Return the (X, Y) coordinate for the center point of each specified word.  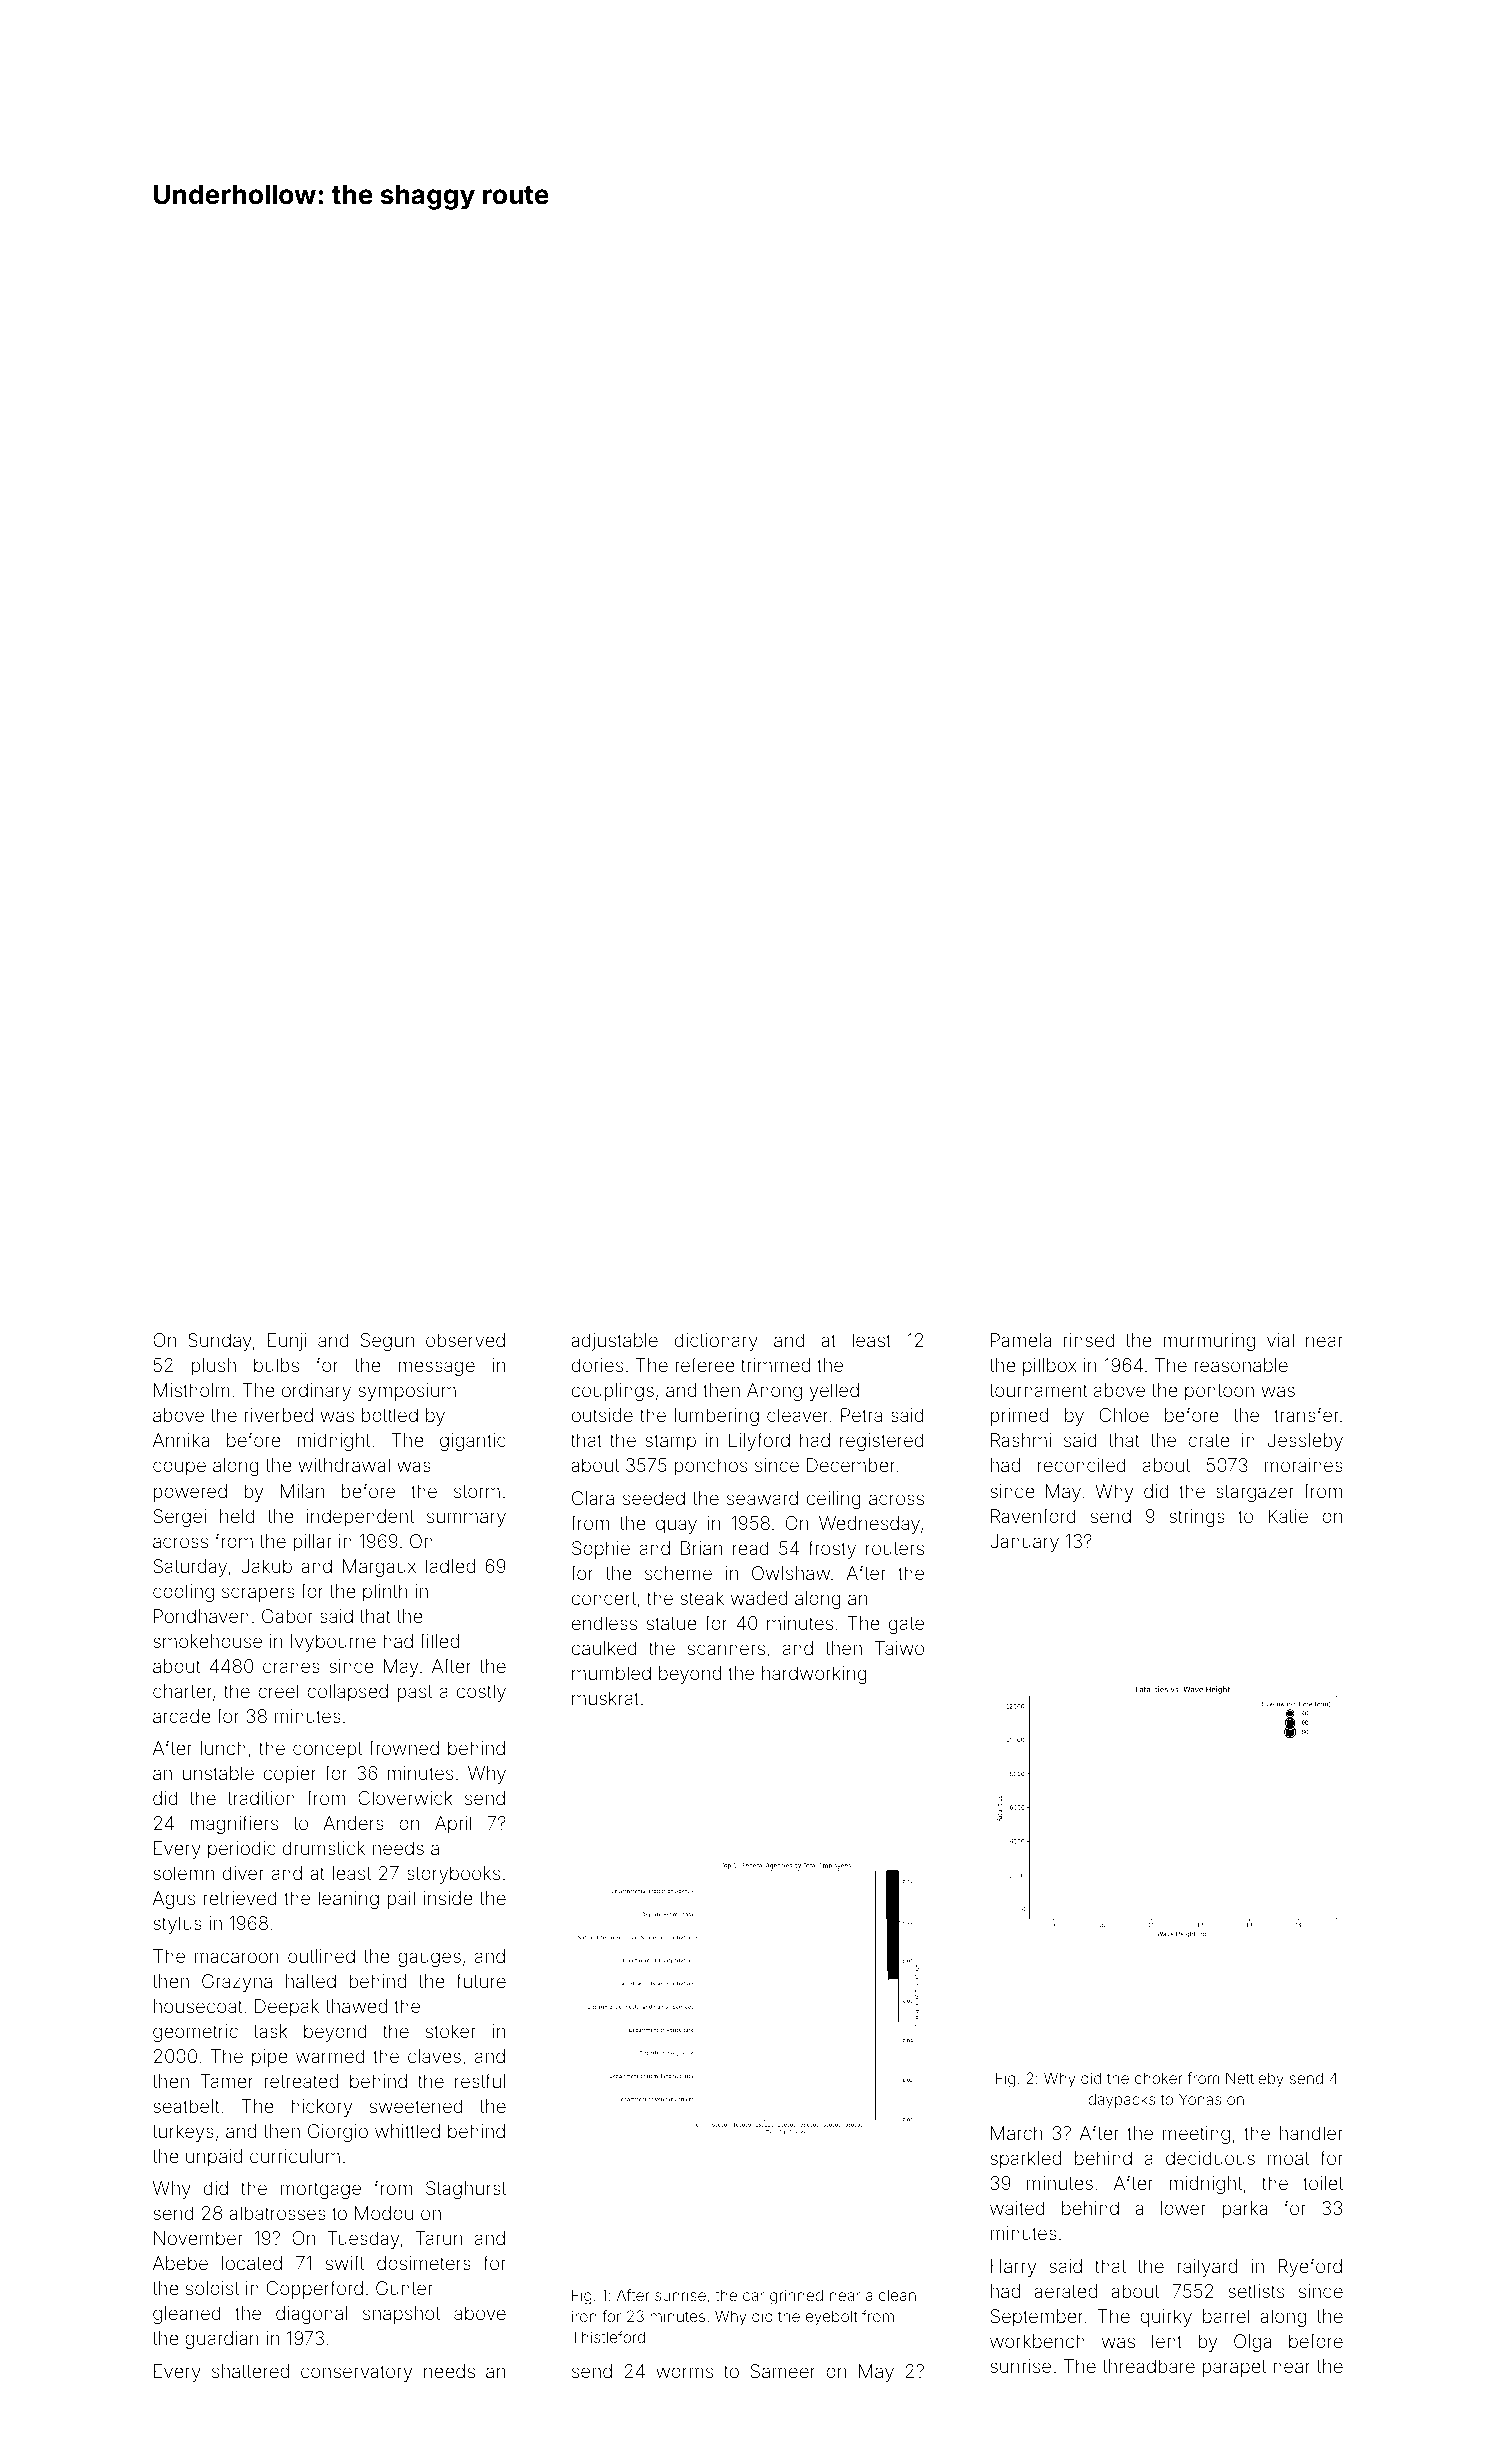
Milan (302, 1491)
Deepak (287, 2008)
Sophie (601, 1550)
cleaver (798, 1415)
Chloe (1124, 1415)
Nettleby (1255, 2079)
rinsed (1089, 1340)
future (481, 1980)
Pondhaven (201, 1616)
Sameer (783, 2371)
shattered (250, 2371)
